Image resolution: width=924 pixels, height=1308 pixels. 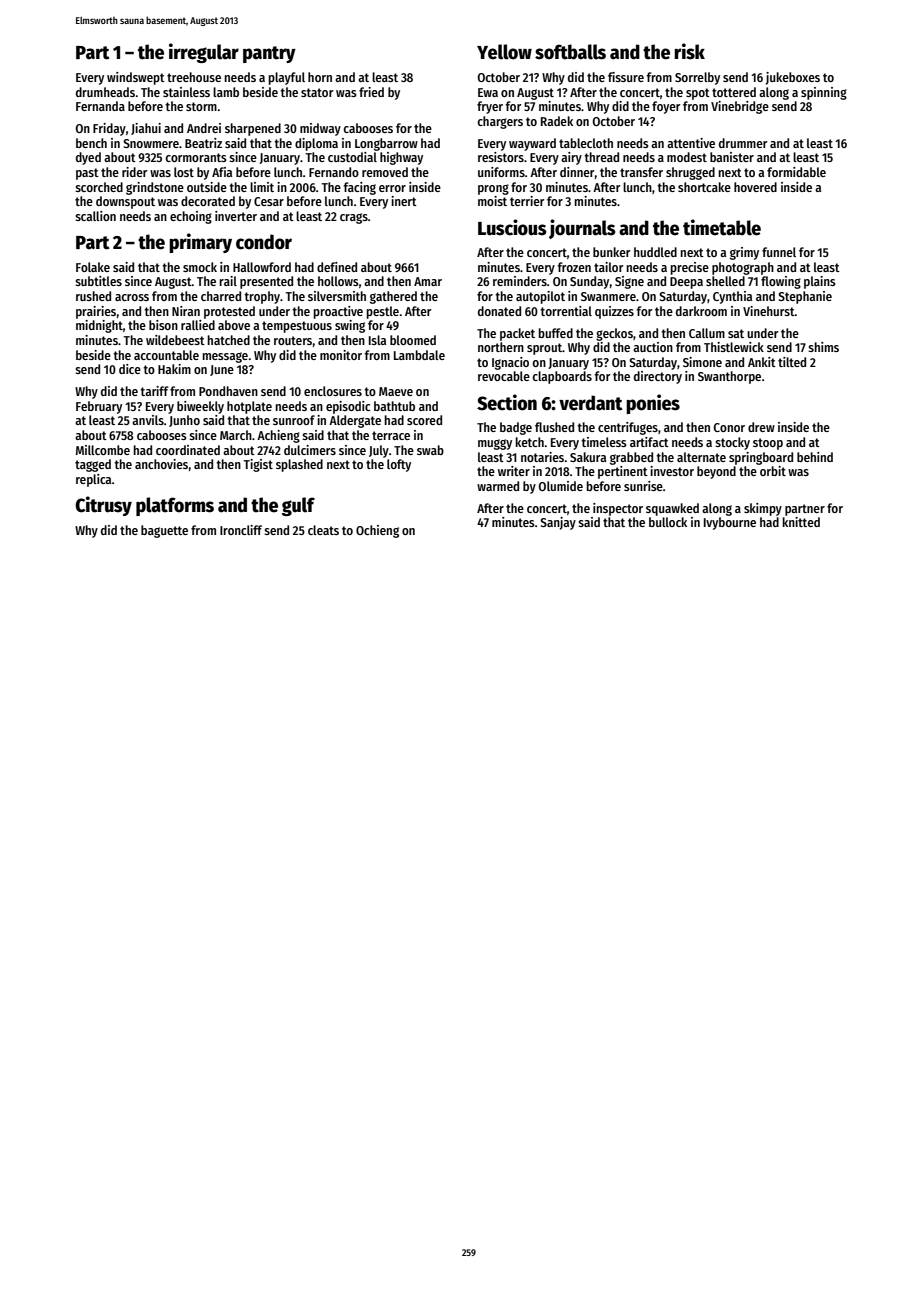 I want to click on Ochieng, so click(x=377, y=531).
